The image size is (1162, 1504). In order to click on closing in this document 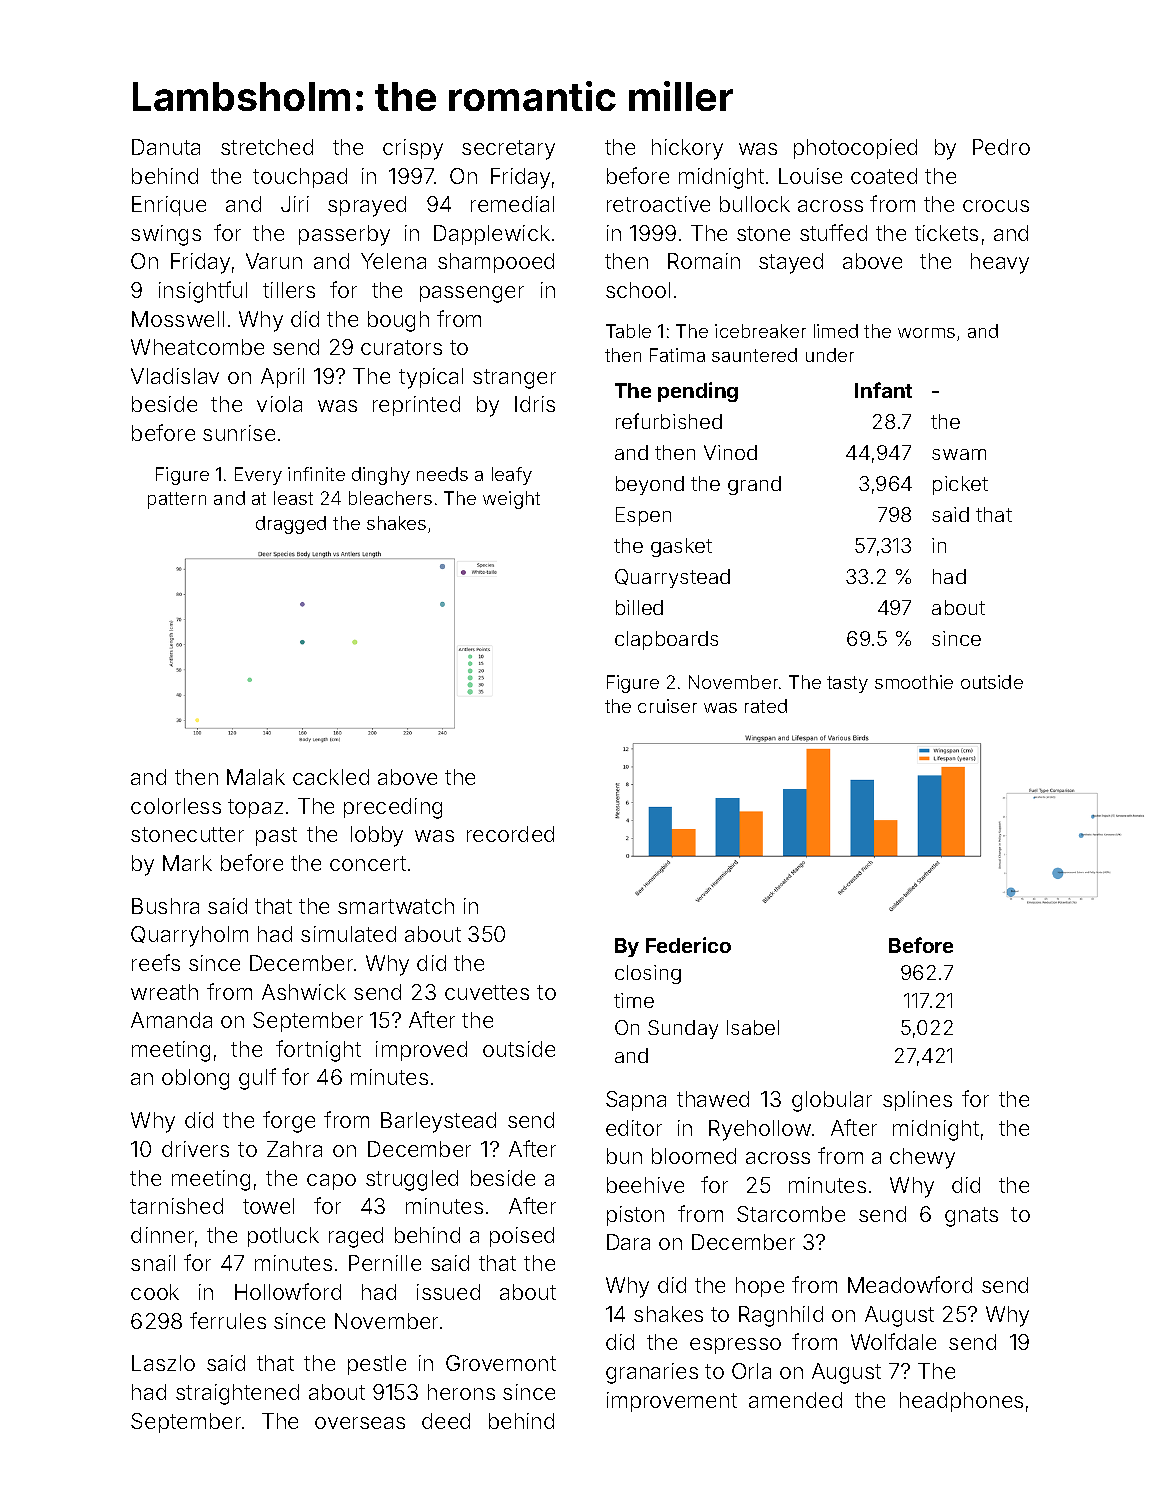, I will do `click(648, 974)`.
